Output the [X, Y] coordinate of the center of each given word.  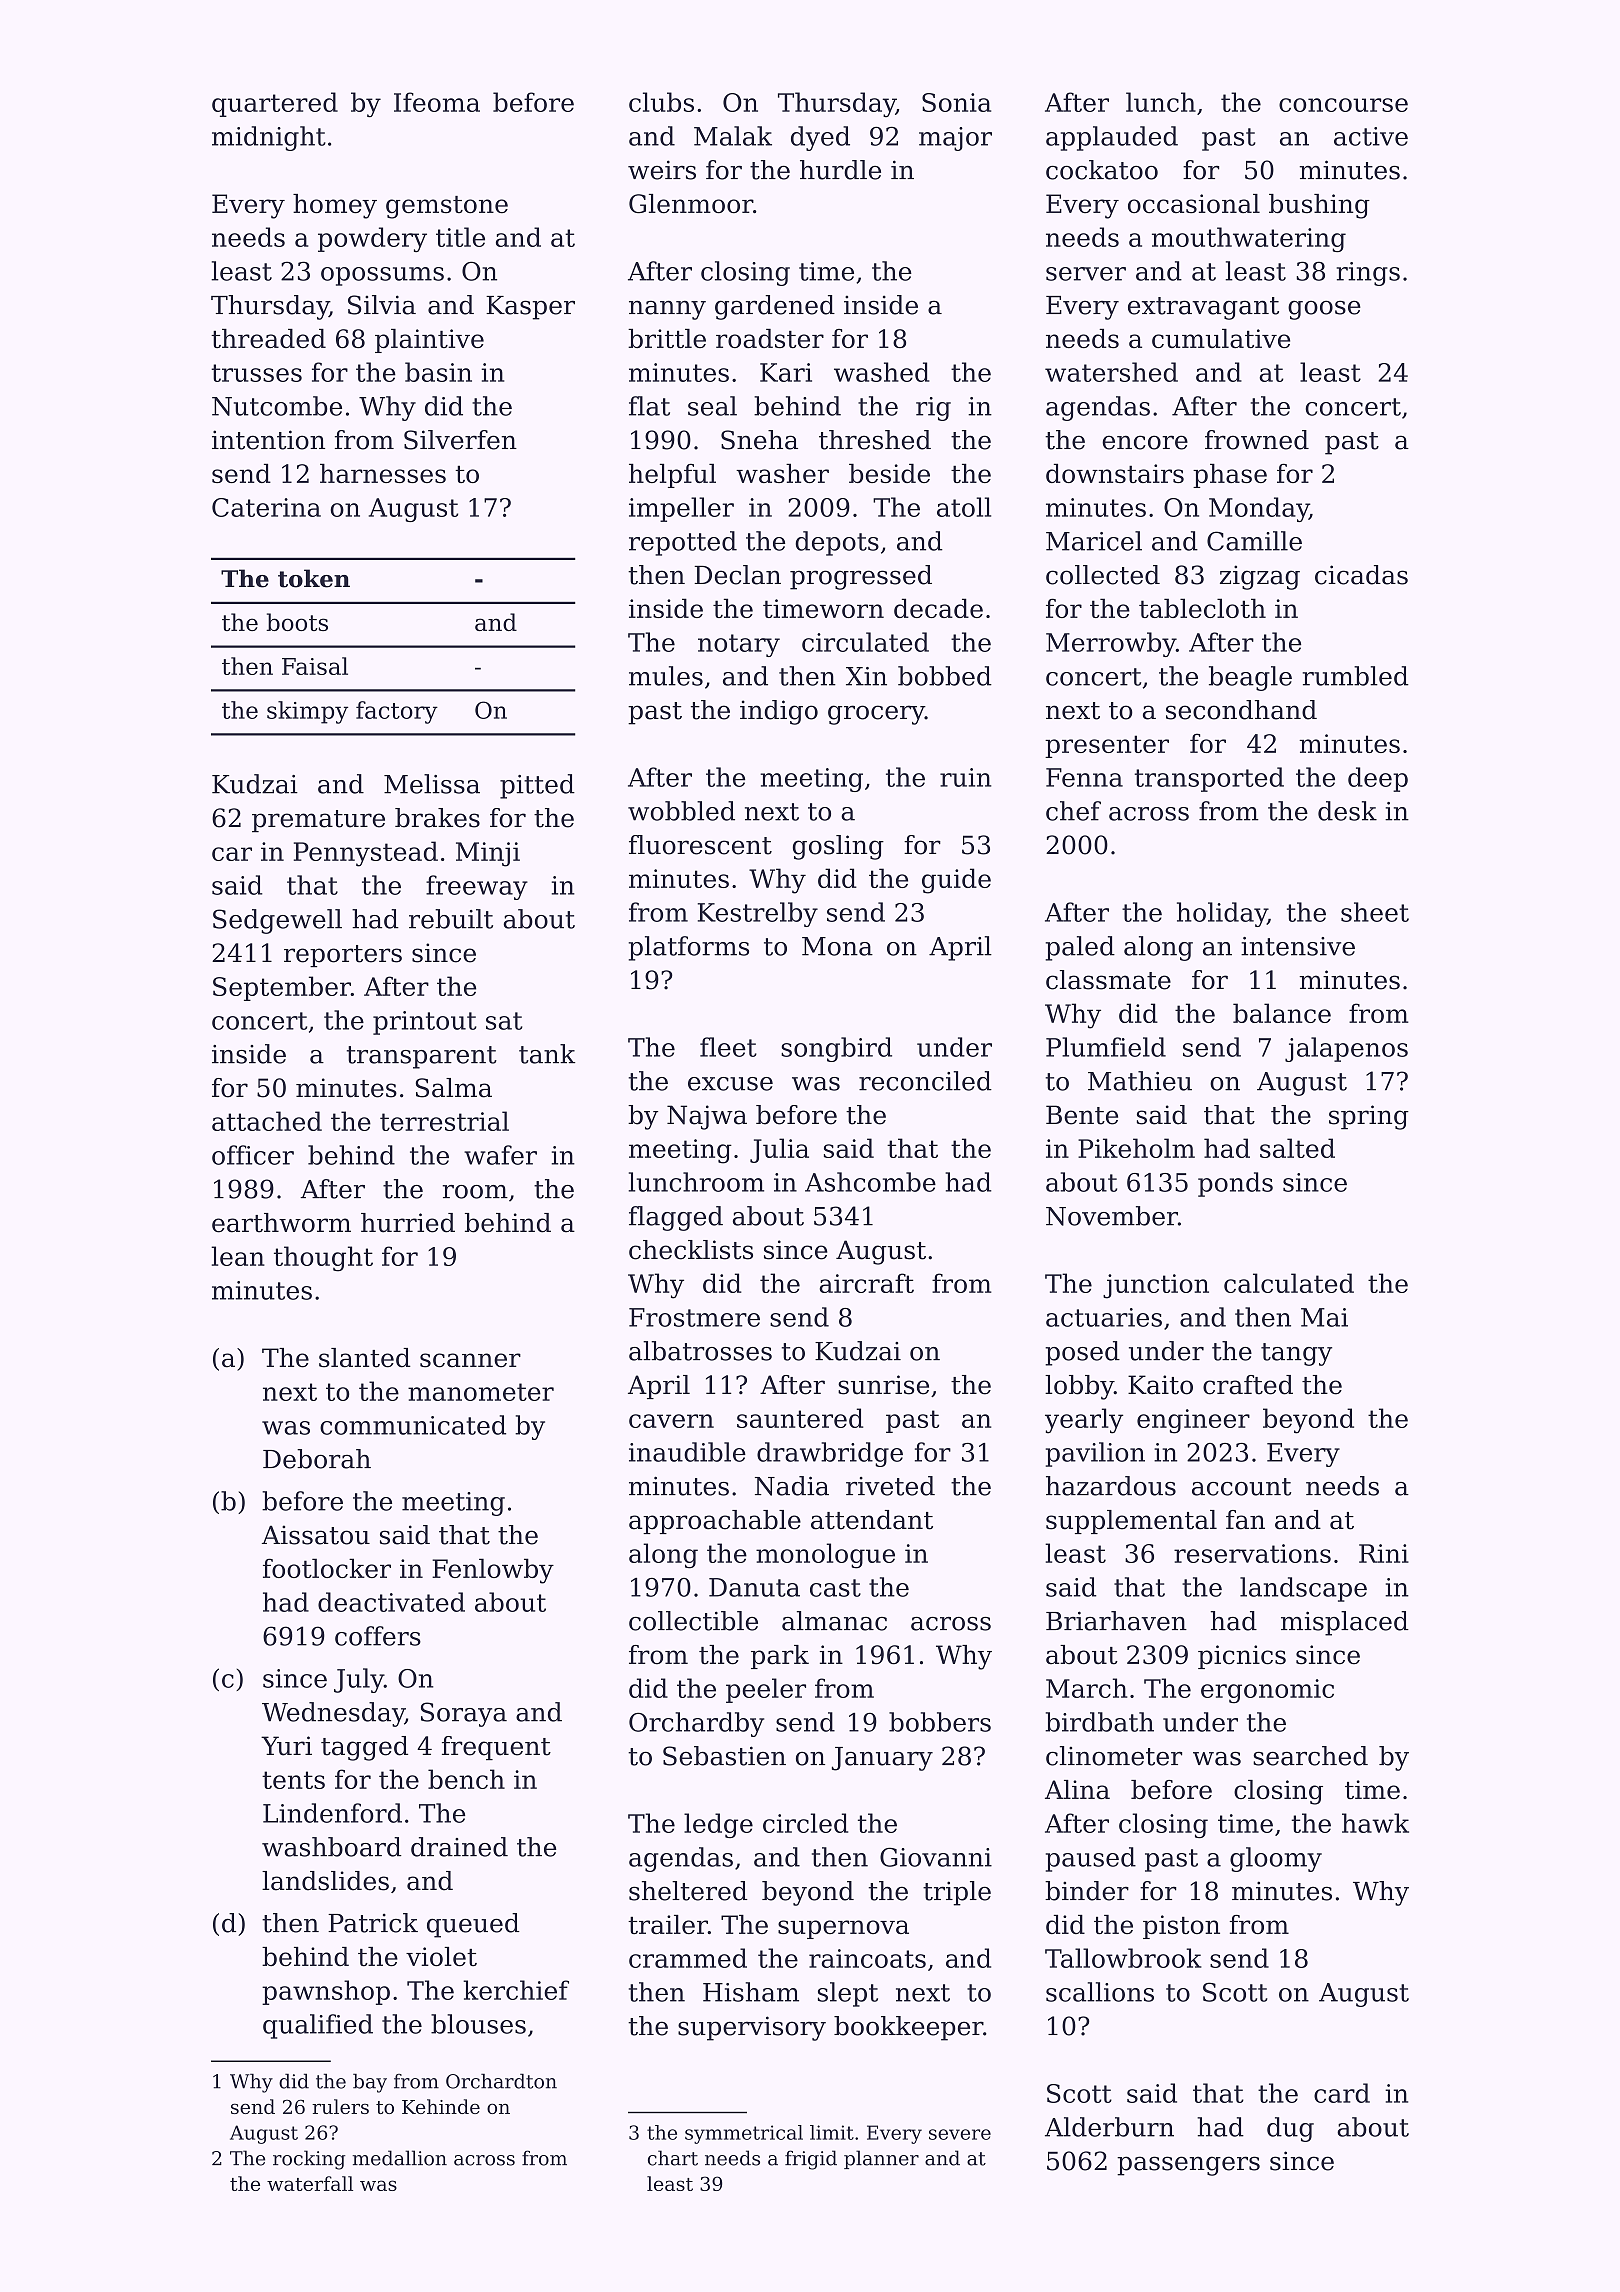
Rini [1384, 1553]
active [1371, 136]
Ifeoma [437, 102]
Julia [779, 1150]
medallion [399, 2158]
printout [425, 1023]
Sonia [956, 102]
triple [957, 1893]
